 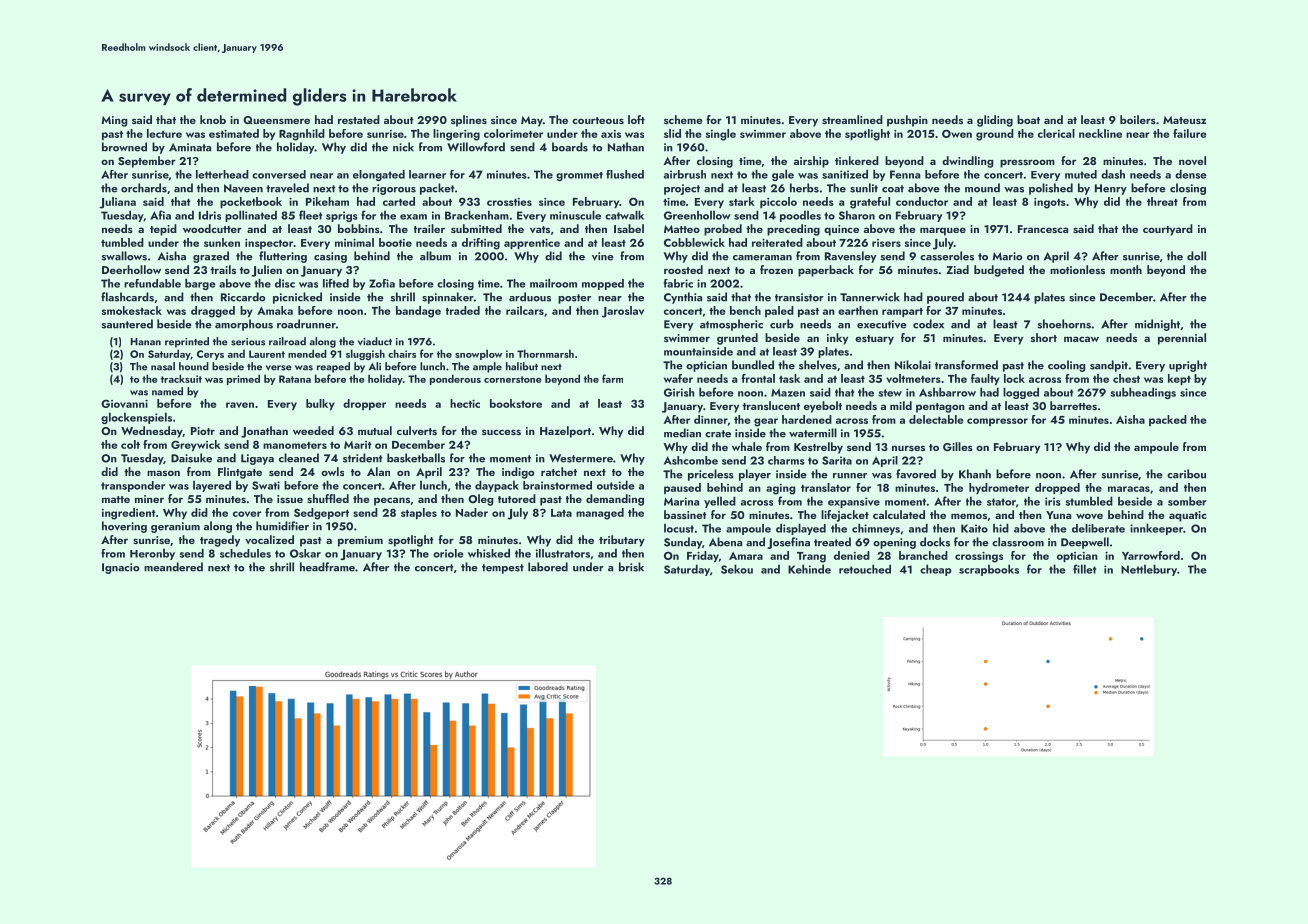 I want to click on nasal, so click(x=163, y=366).
